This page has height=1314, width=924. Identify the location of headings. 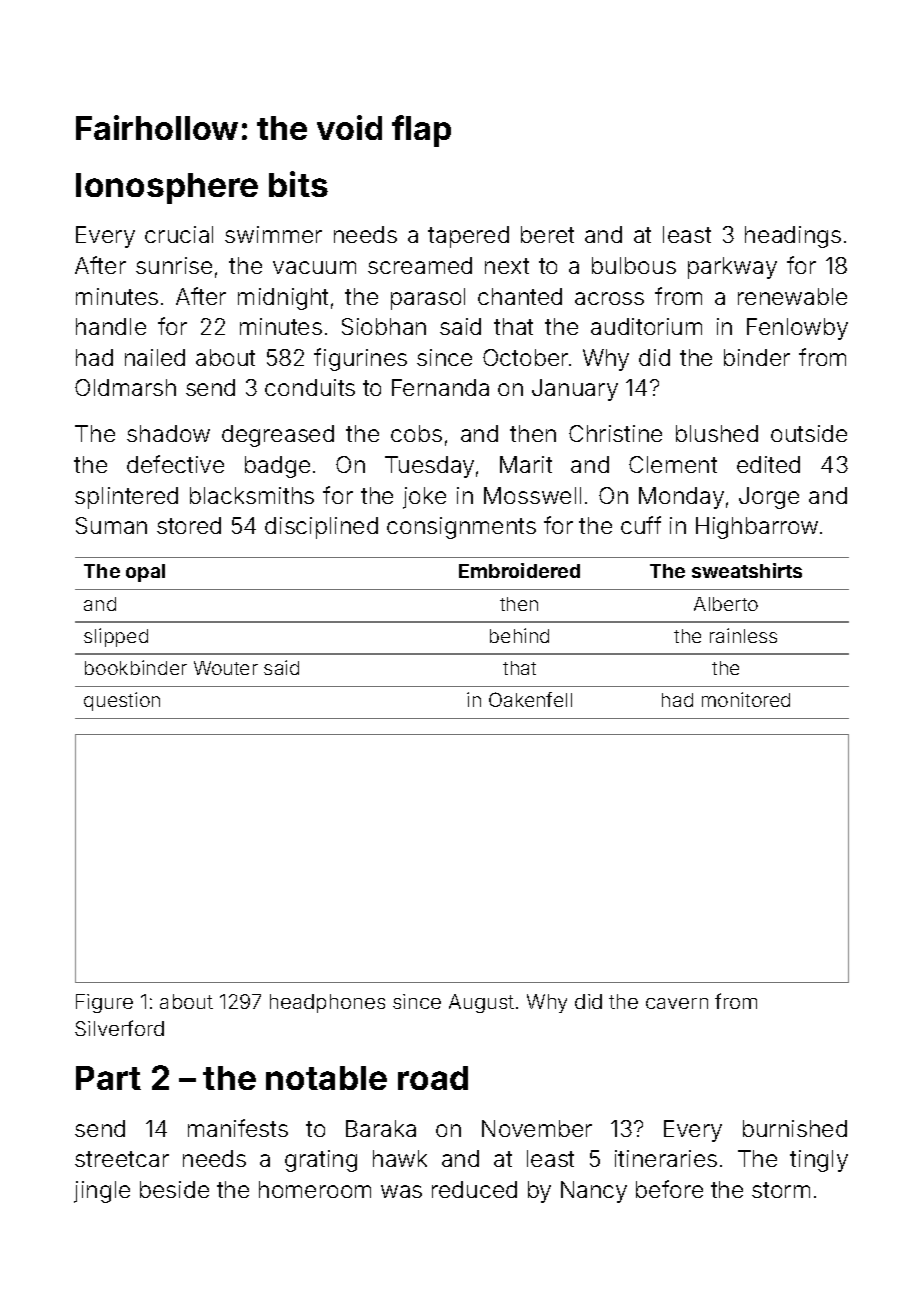
(793, 237).
